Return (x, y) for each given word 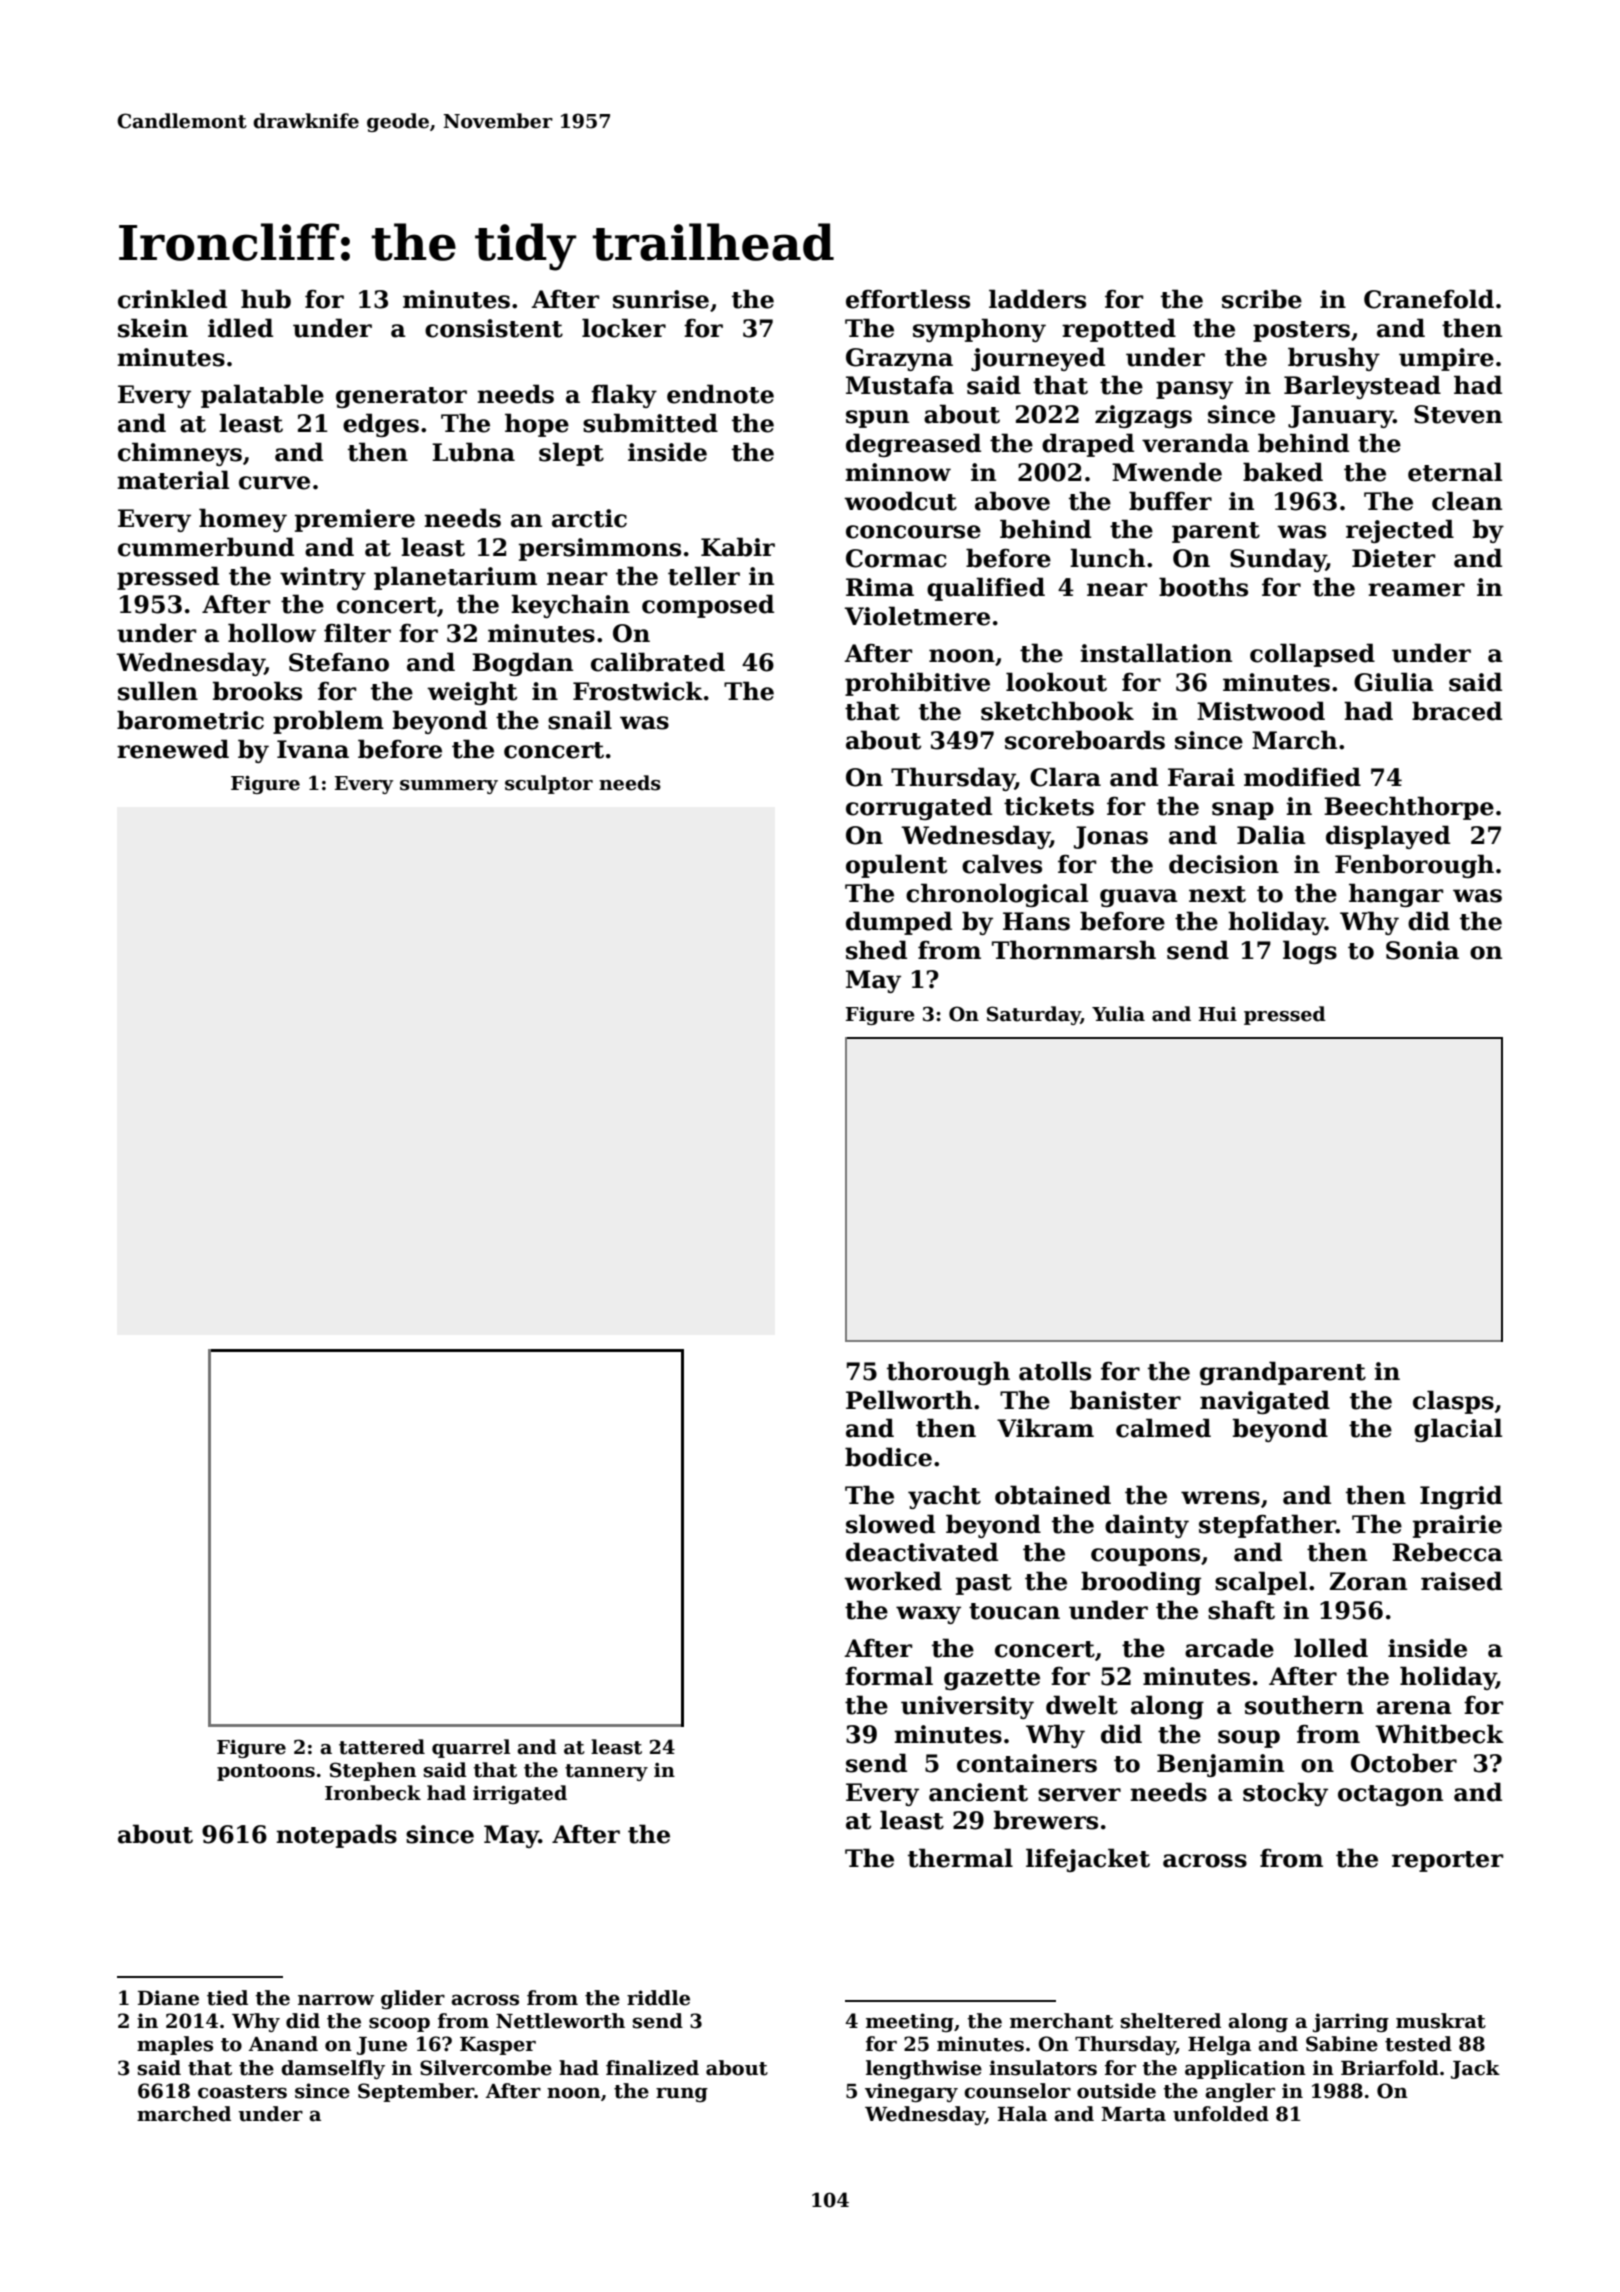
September (416, 2092)
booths (1203, 587)
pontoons (266, 1772)
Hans (1036, 921)
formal (889, 1676)
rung (682, 2094)
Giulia (1394, 682)
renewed (173, 749)
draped (1088, 445)
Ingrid (1461, 1497)
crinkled (172, 299)
